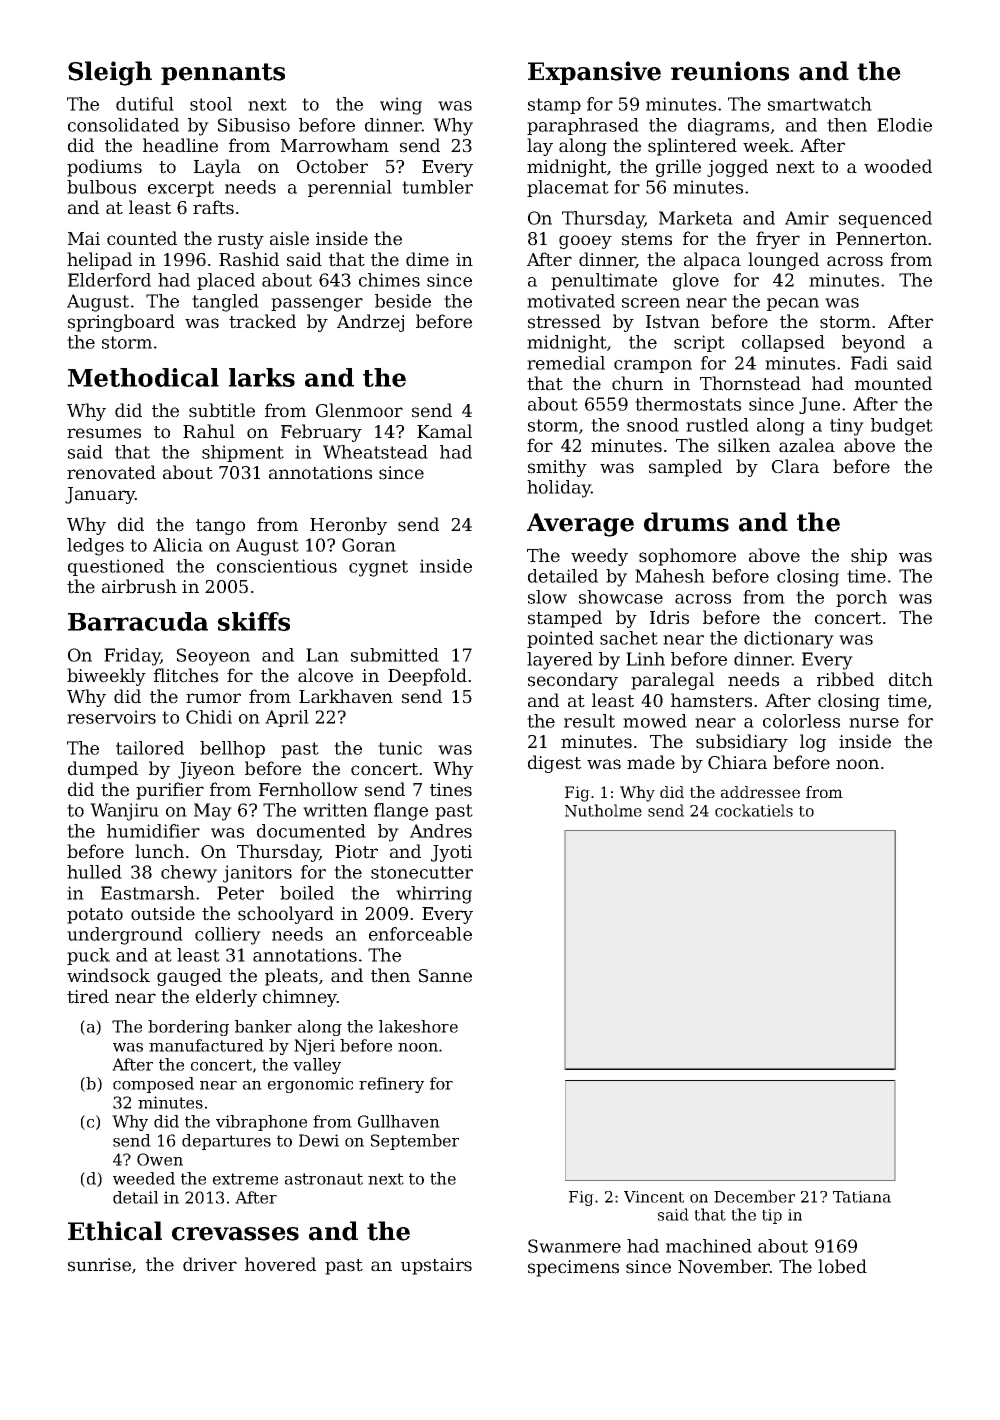 This screenshot has height=1420, width=1000. I want to click on Deepfold, so click(427, 677).
